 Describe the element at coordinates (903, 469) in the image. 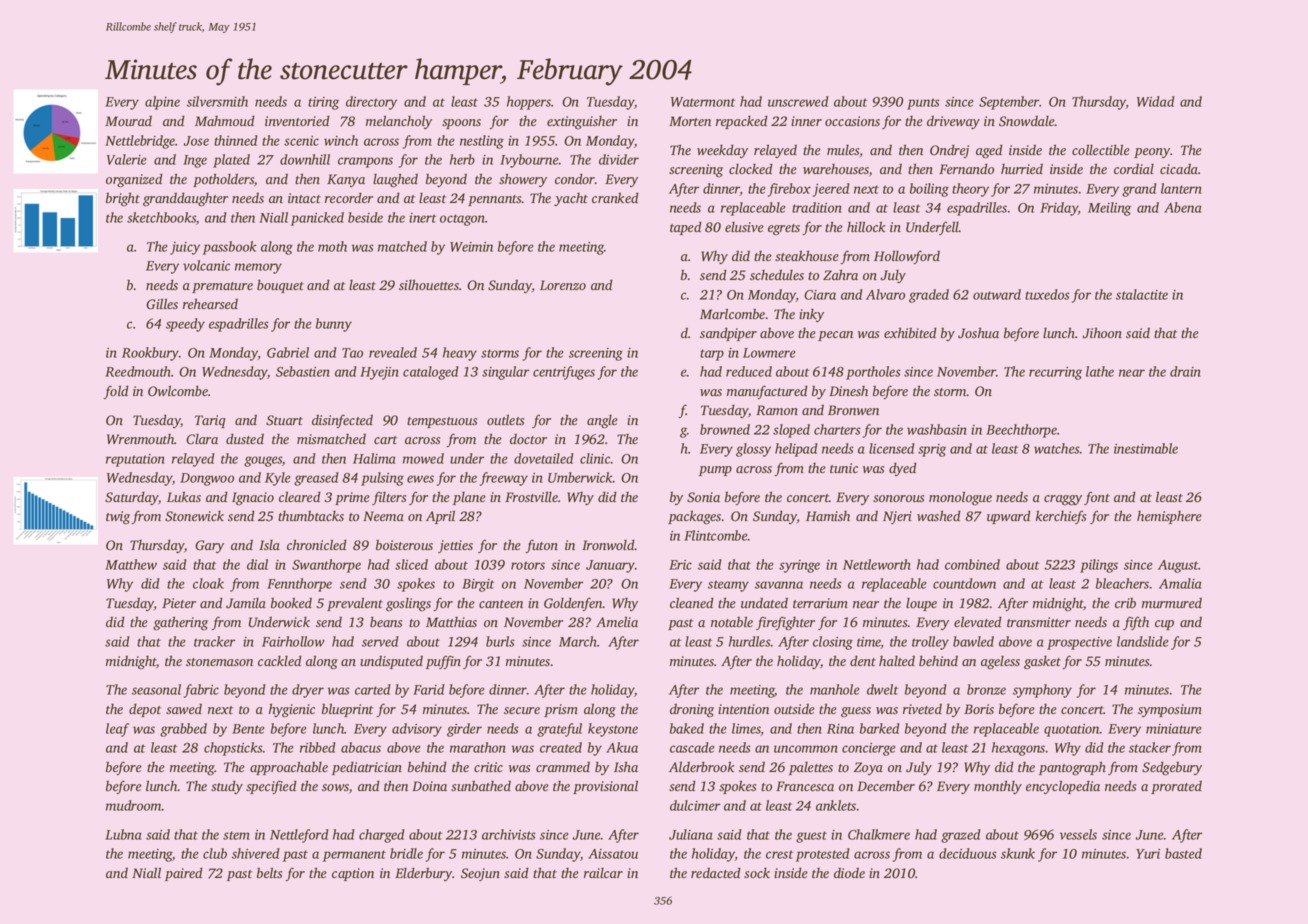

I see `dyed` at that location.
